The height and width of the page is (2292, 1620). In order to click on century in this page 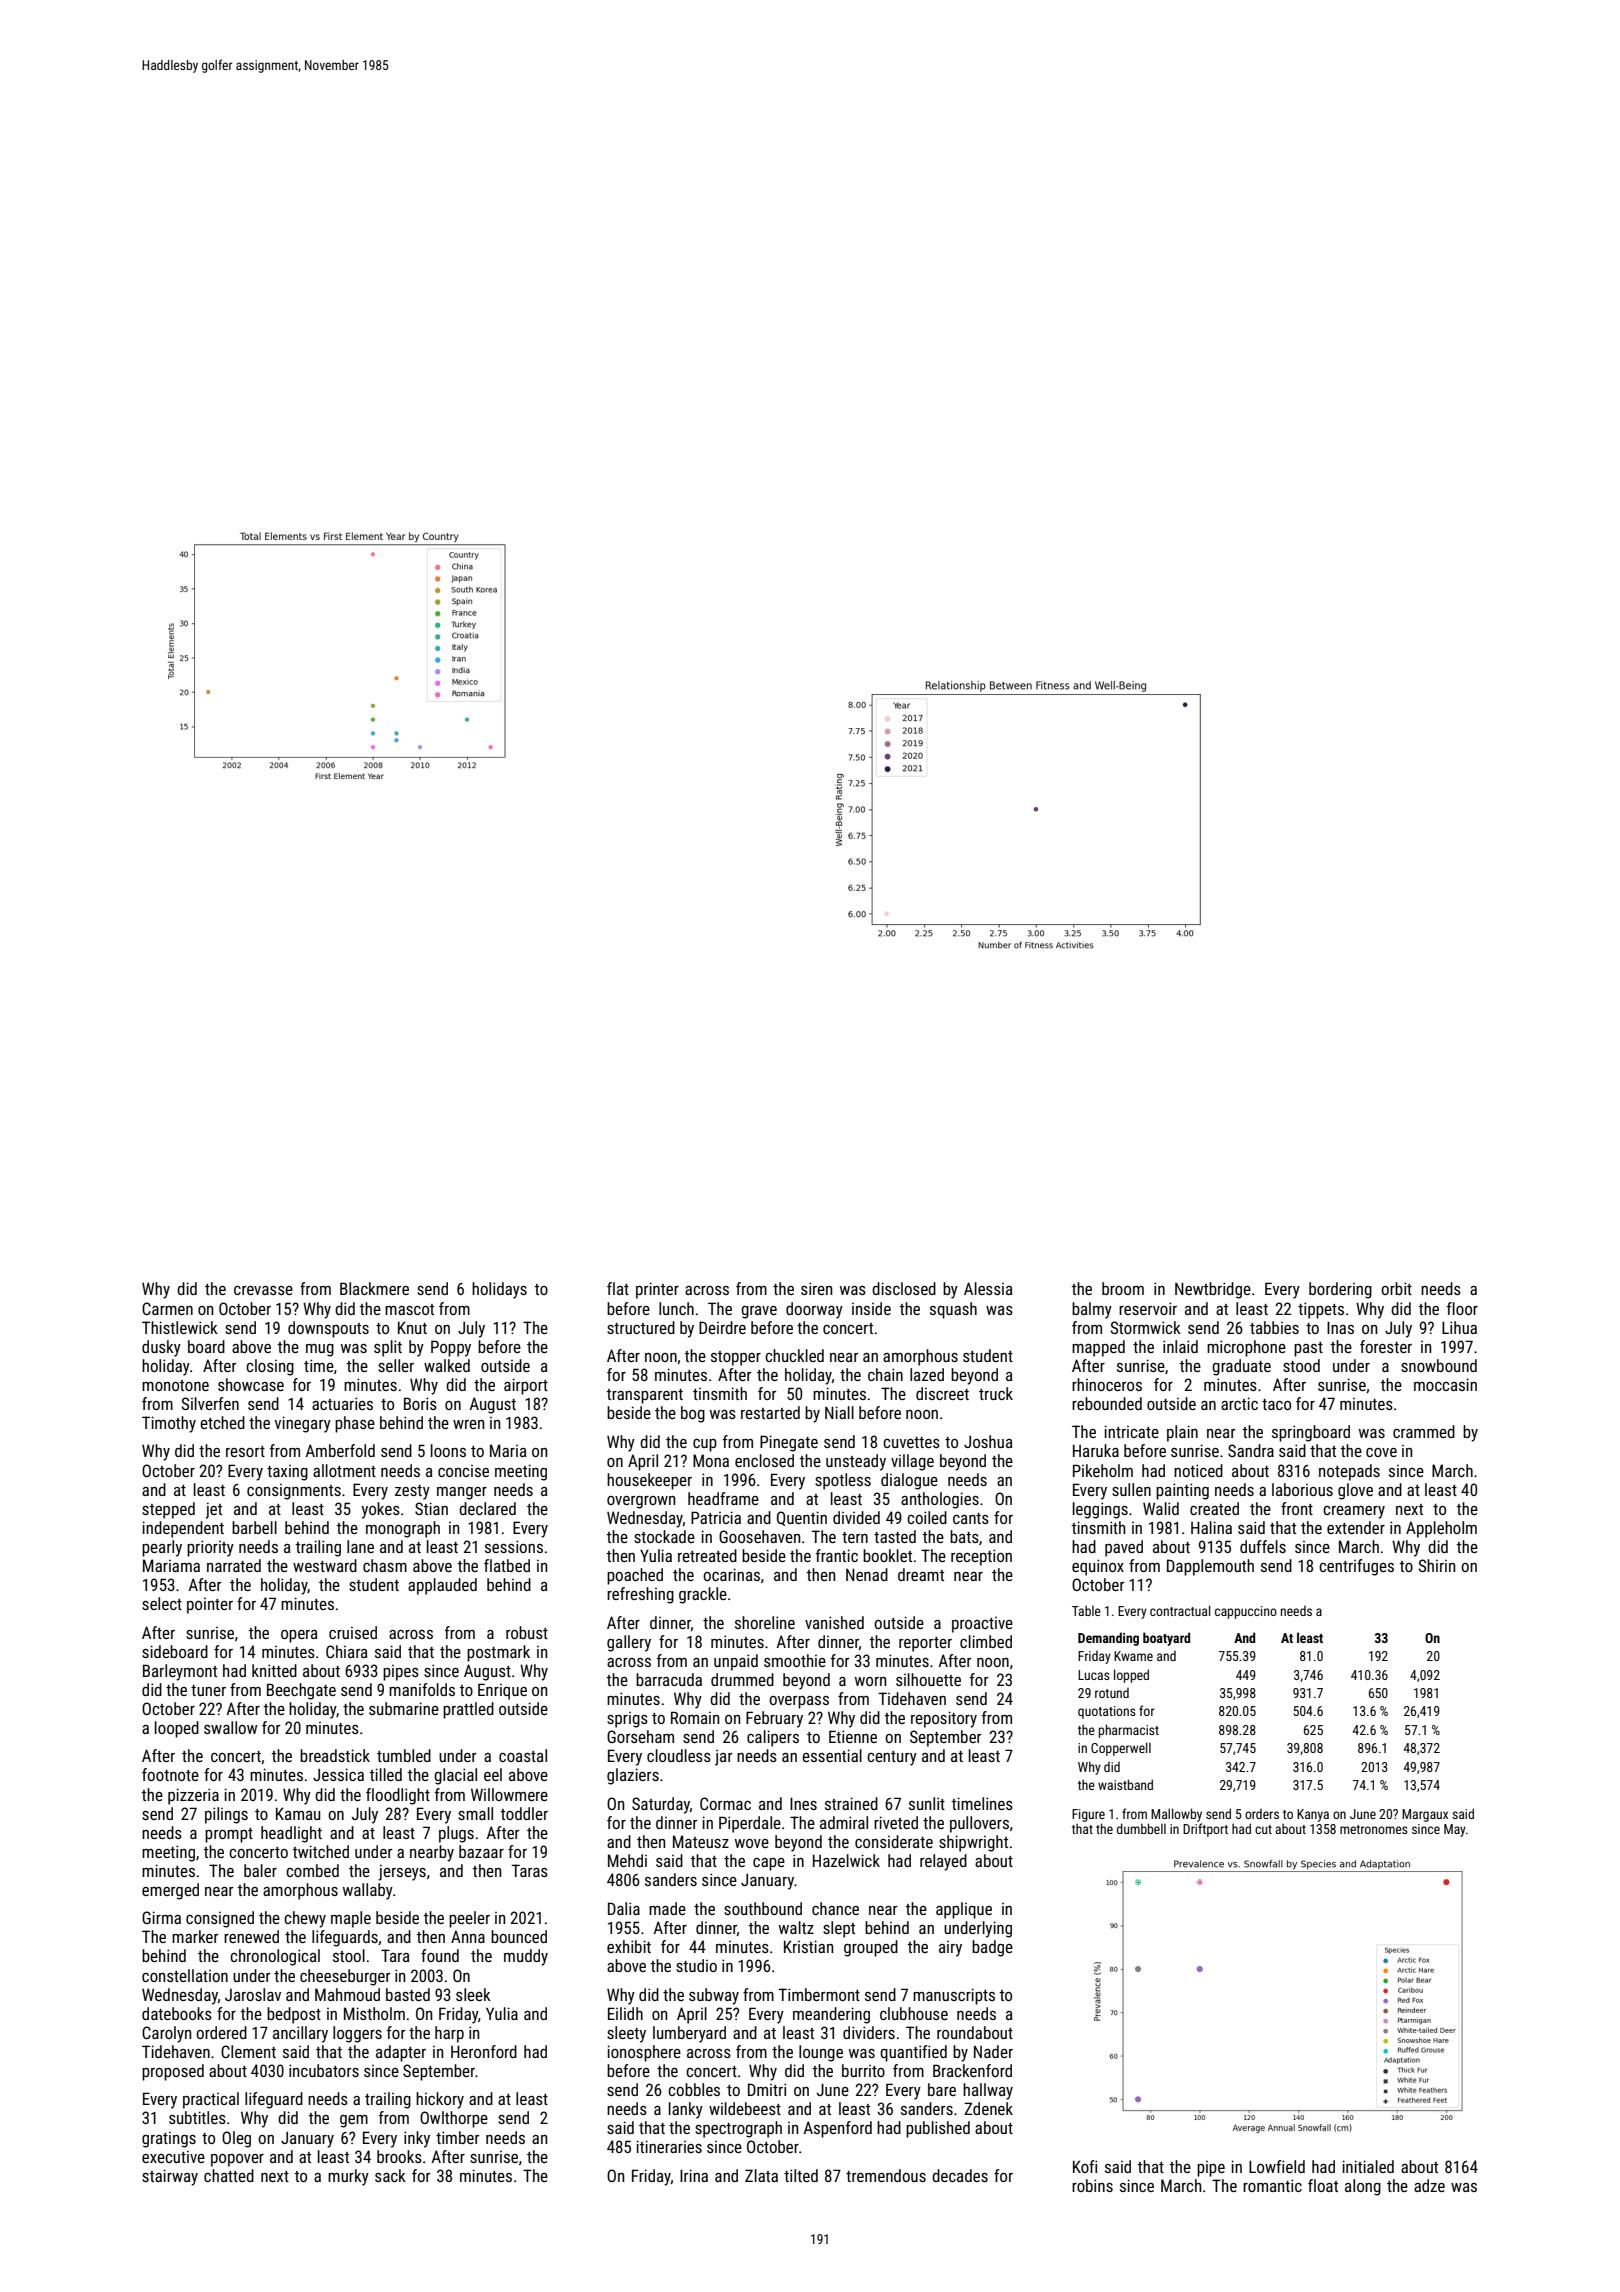, I will do `click(892, 1758)`.
